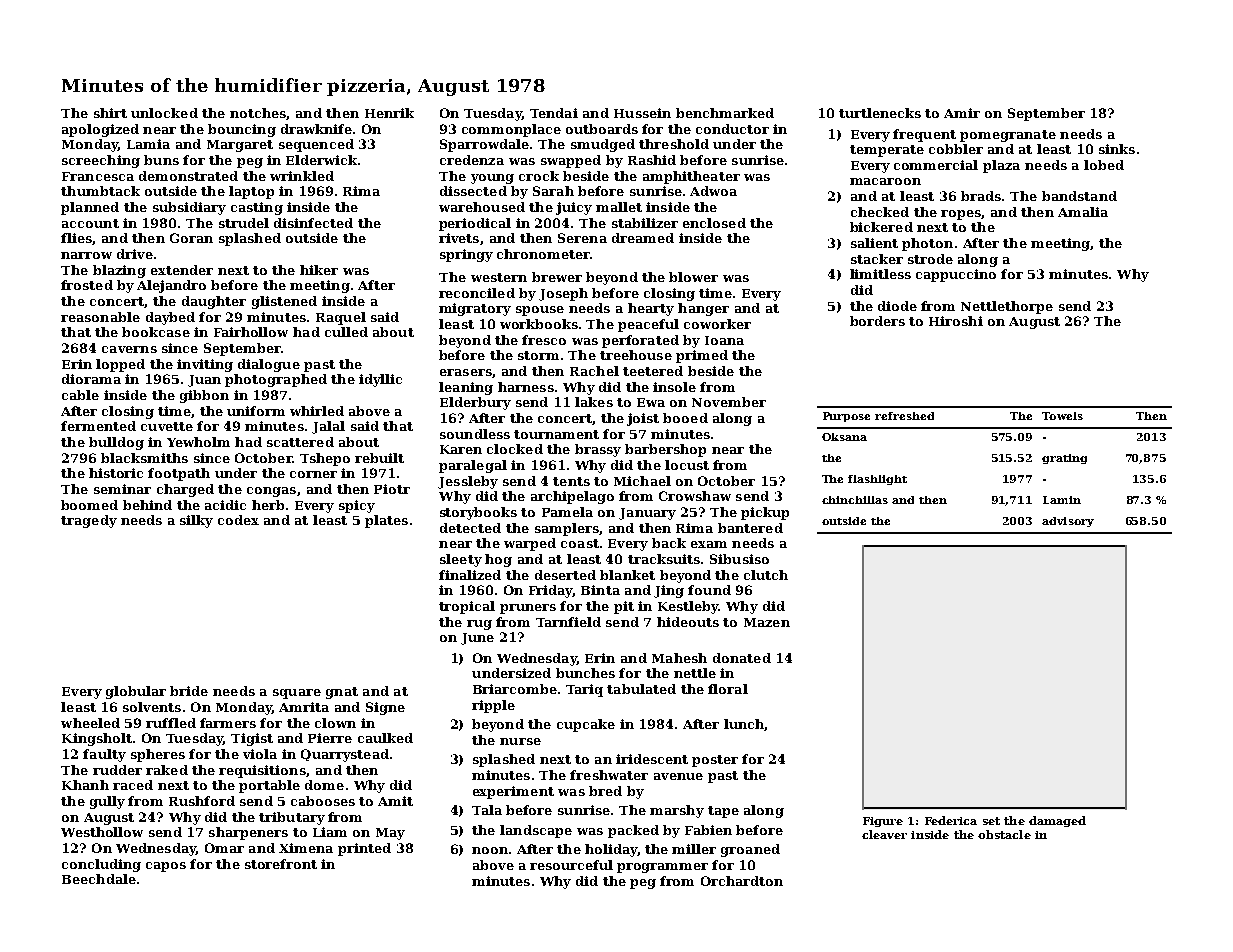 The width and height of the document is (1233, 952). I want to click on silky, so click(196, 521).
